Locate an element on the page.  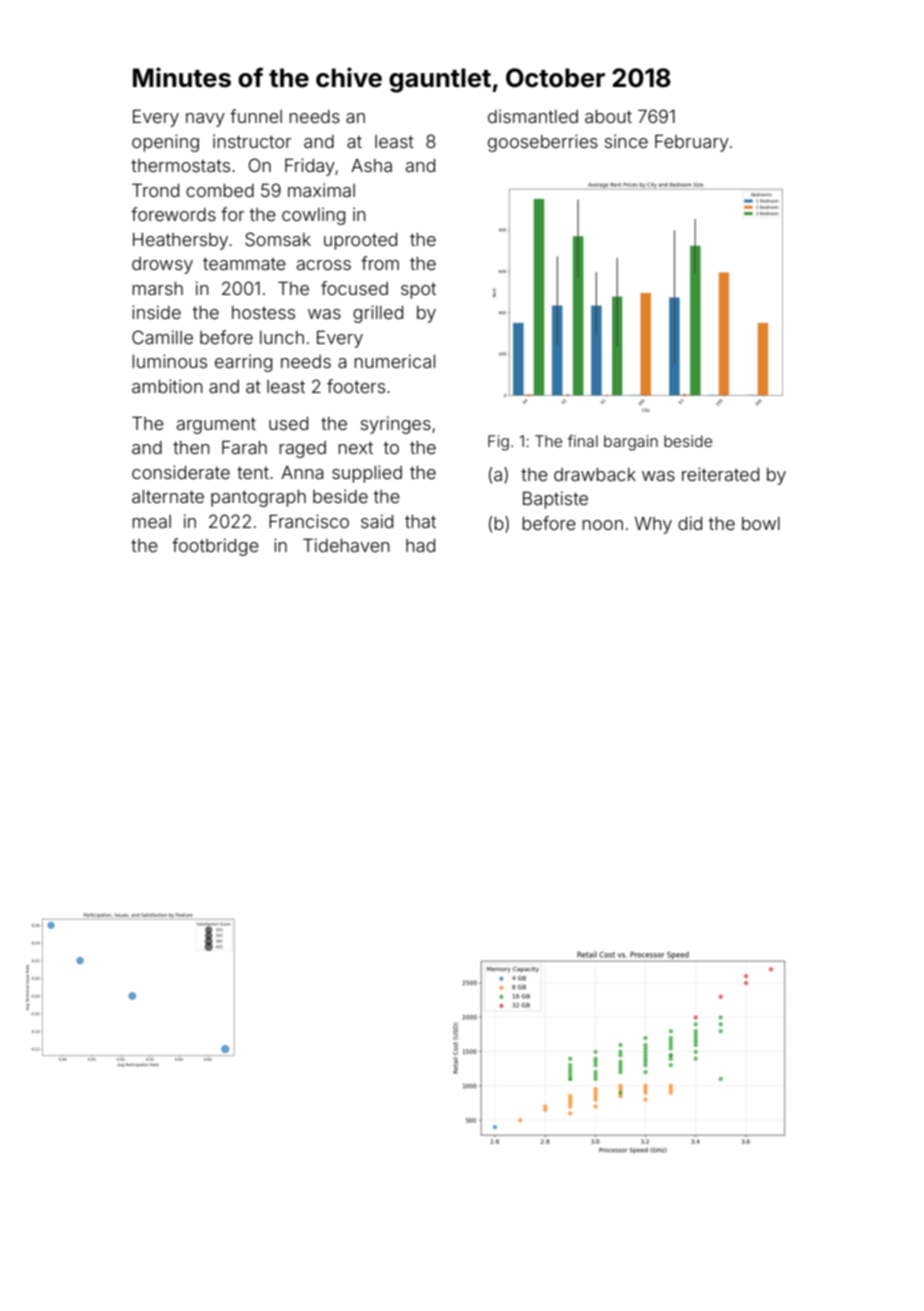
opening is located at coordinates (165, 143).
